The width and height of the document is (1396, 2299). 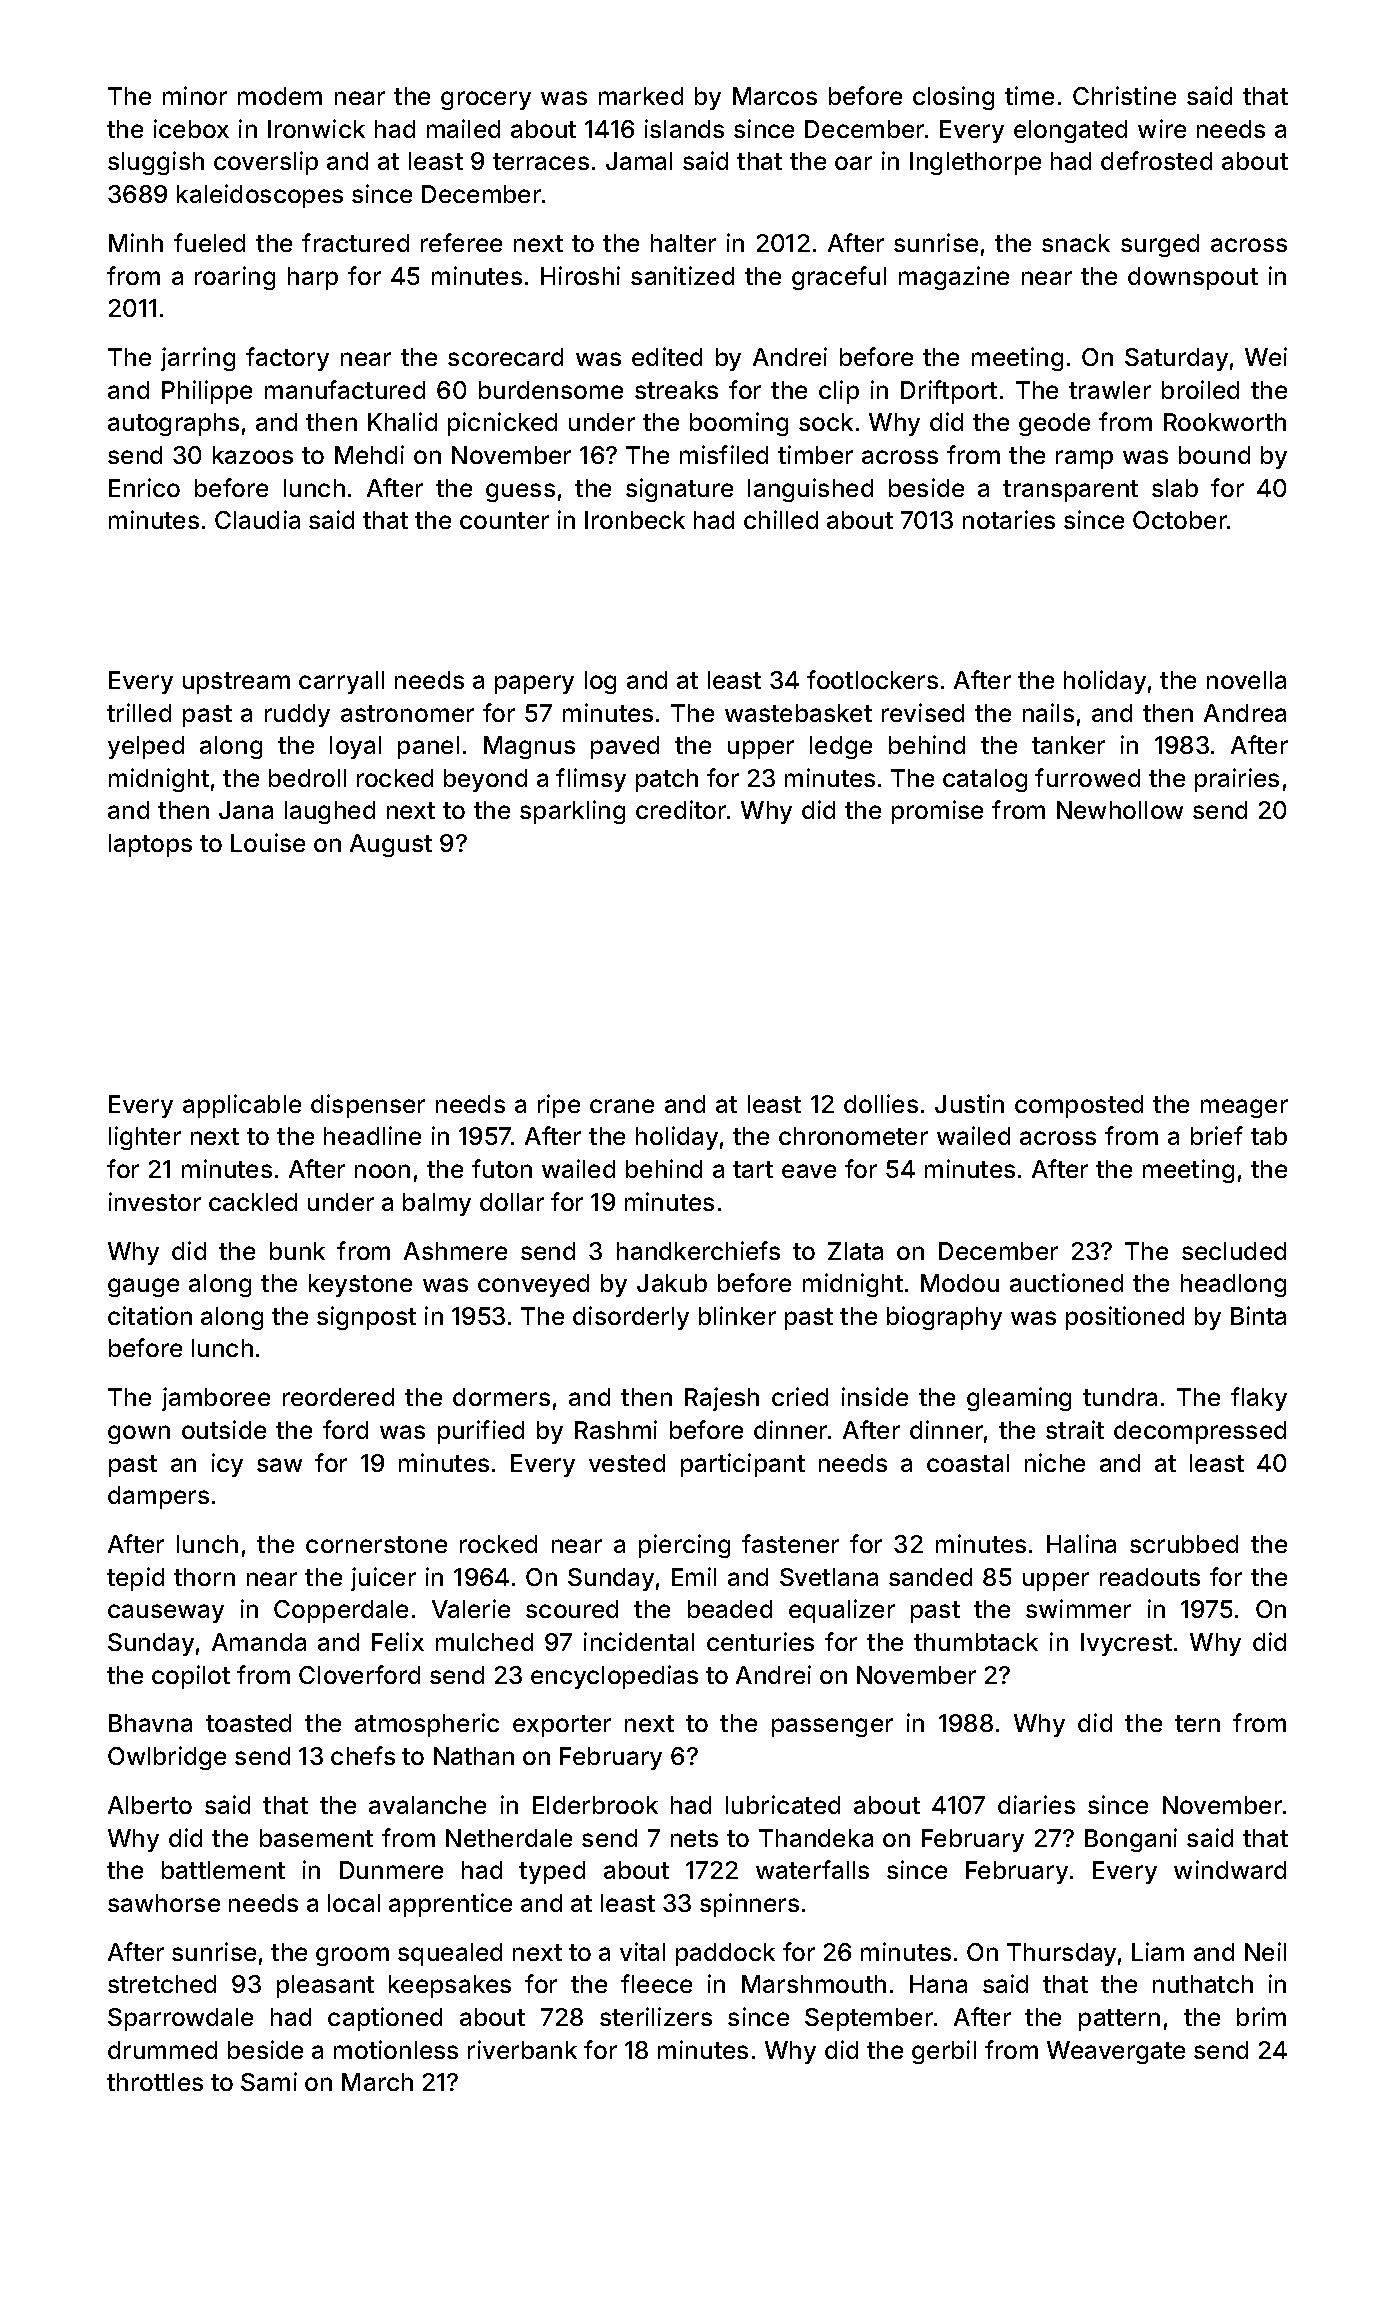 I want to click on conveyed, so click(x=533, y=1285).
